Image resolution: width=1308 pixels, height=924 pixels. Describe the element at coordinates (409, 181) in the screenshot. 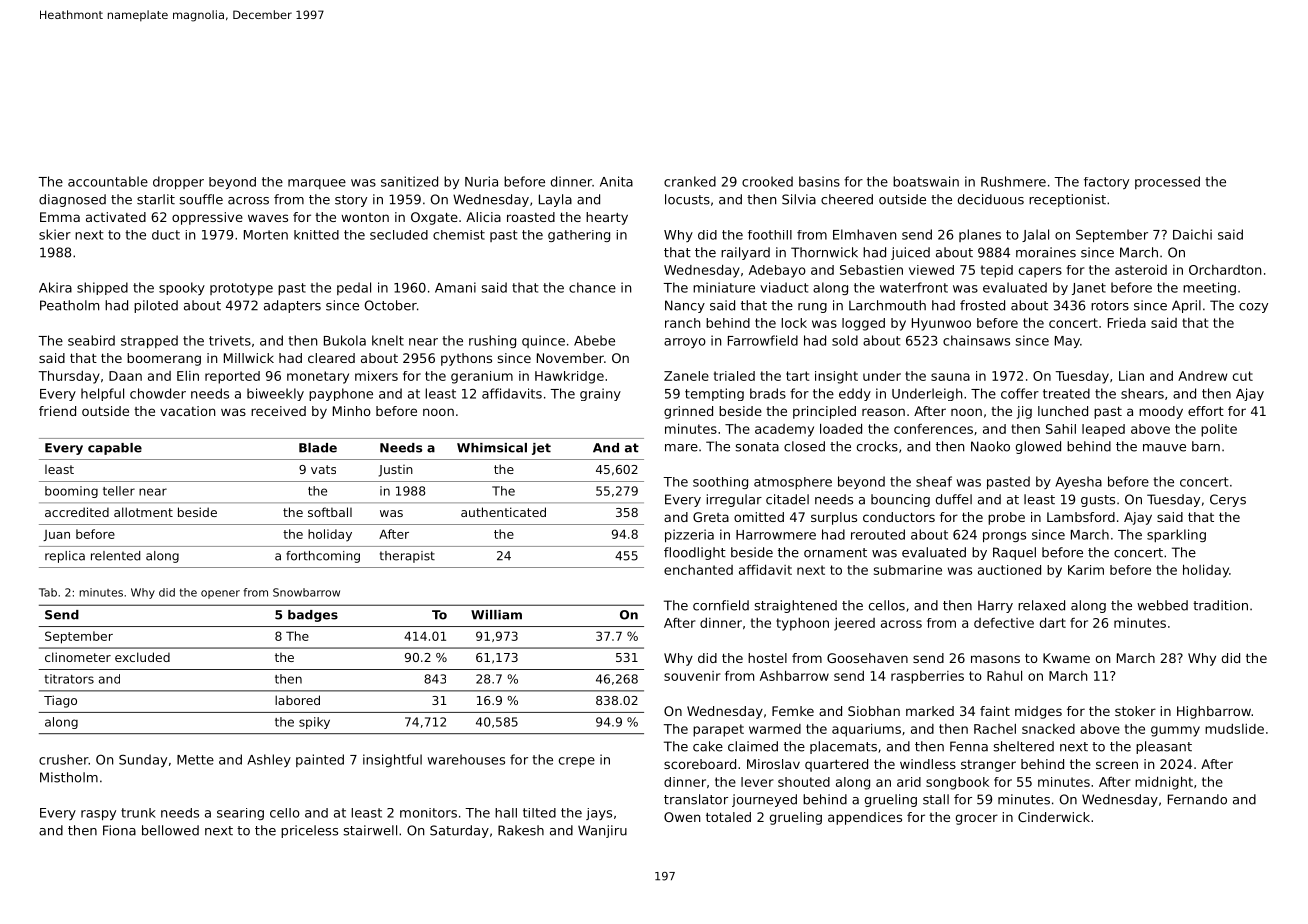

I see `sanitized` at that location.
